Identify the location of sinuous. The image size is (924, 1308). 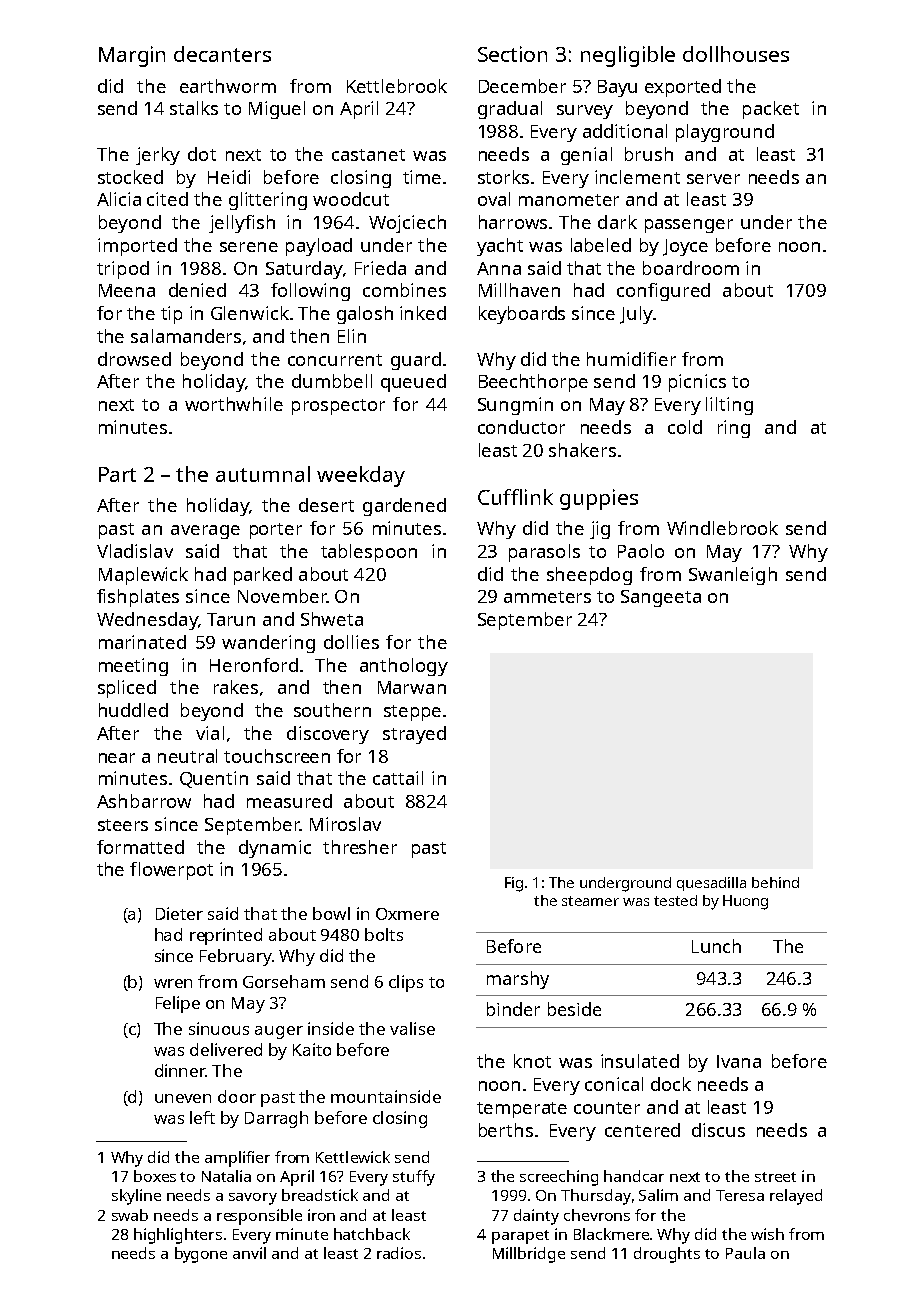
(219, 1028).
